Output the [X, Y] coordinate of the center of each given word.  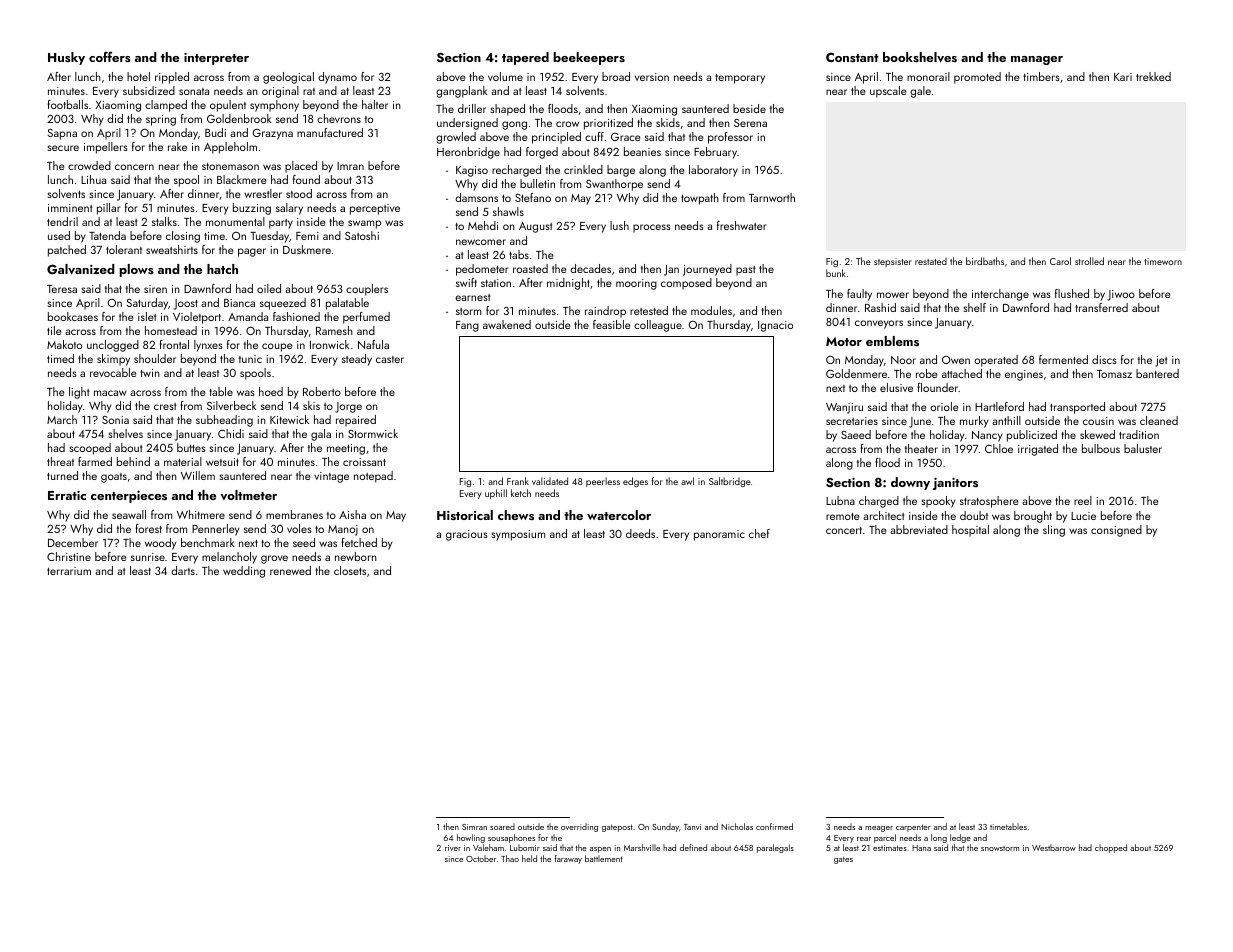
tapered [525, 58]
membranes [294, 514]
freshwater [742, 225]
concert [844, 530]
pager [252, 252]
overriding [579, 827]
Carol [1060, 261]
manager [1037, 60]
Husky [66, 58]
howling [471, 838]
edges [635, 482]
